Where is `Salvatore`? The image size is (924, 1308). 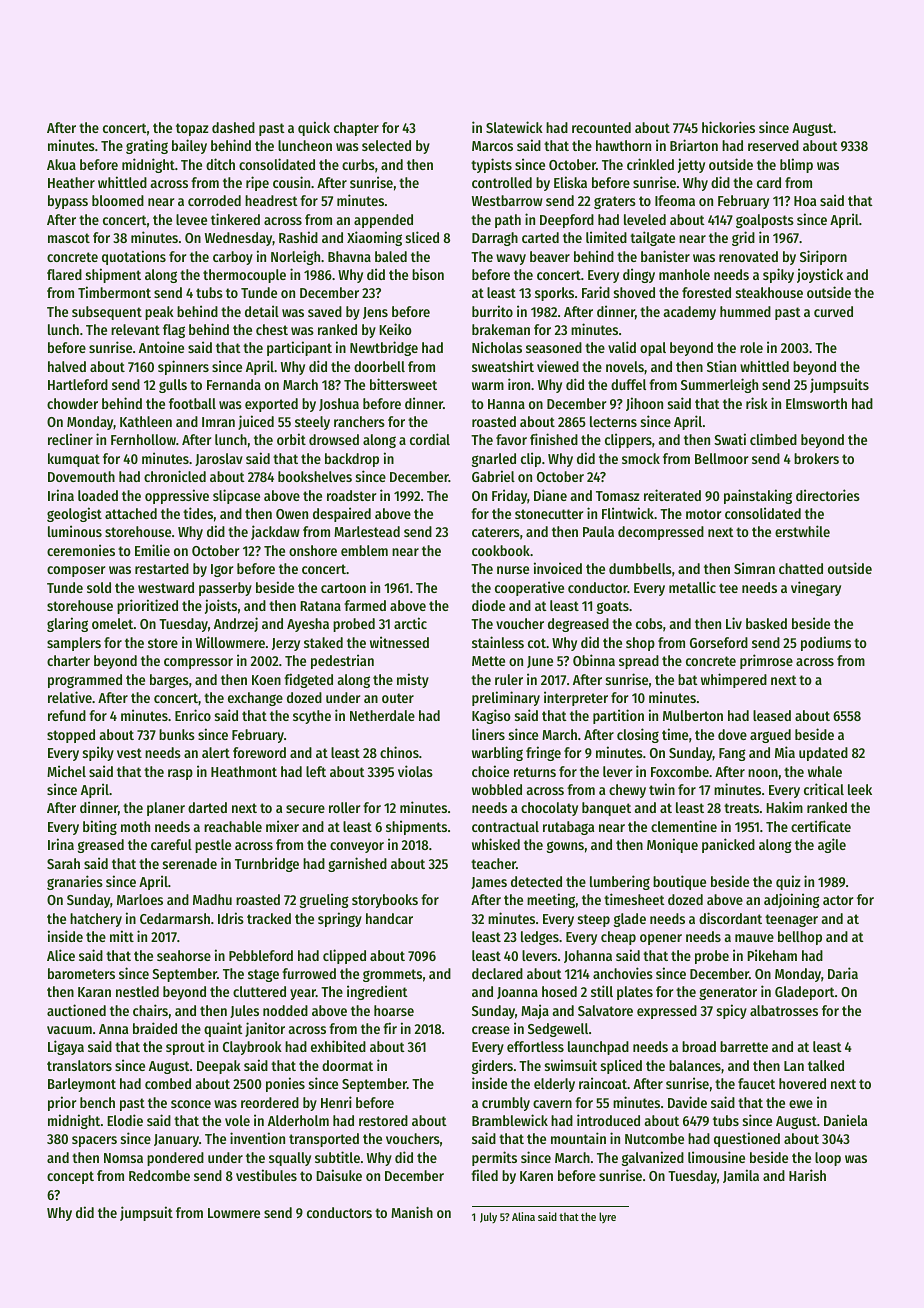
Salvatore is located at coordinates (605, 1010).
